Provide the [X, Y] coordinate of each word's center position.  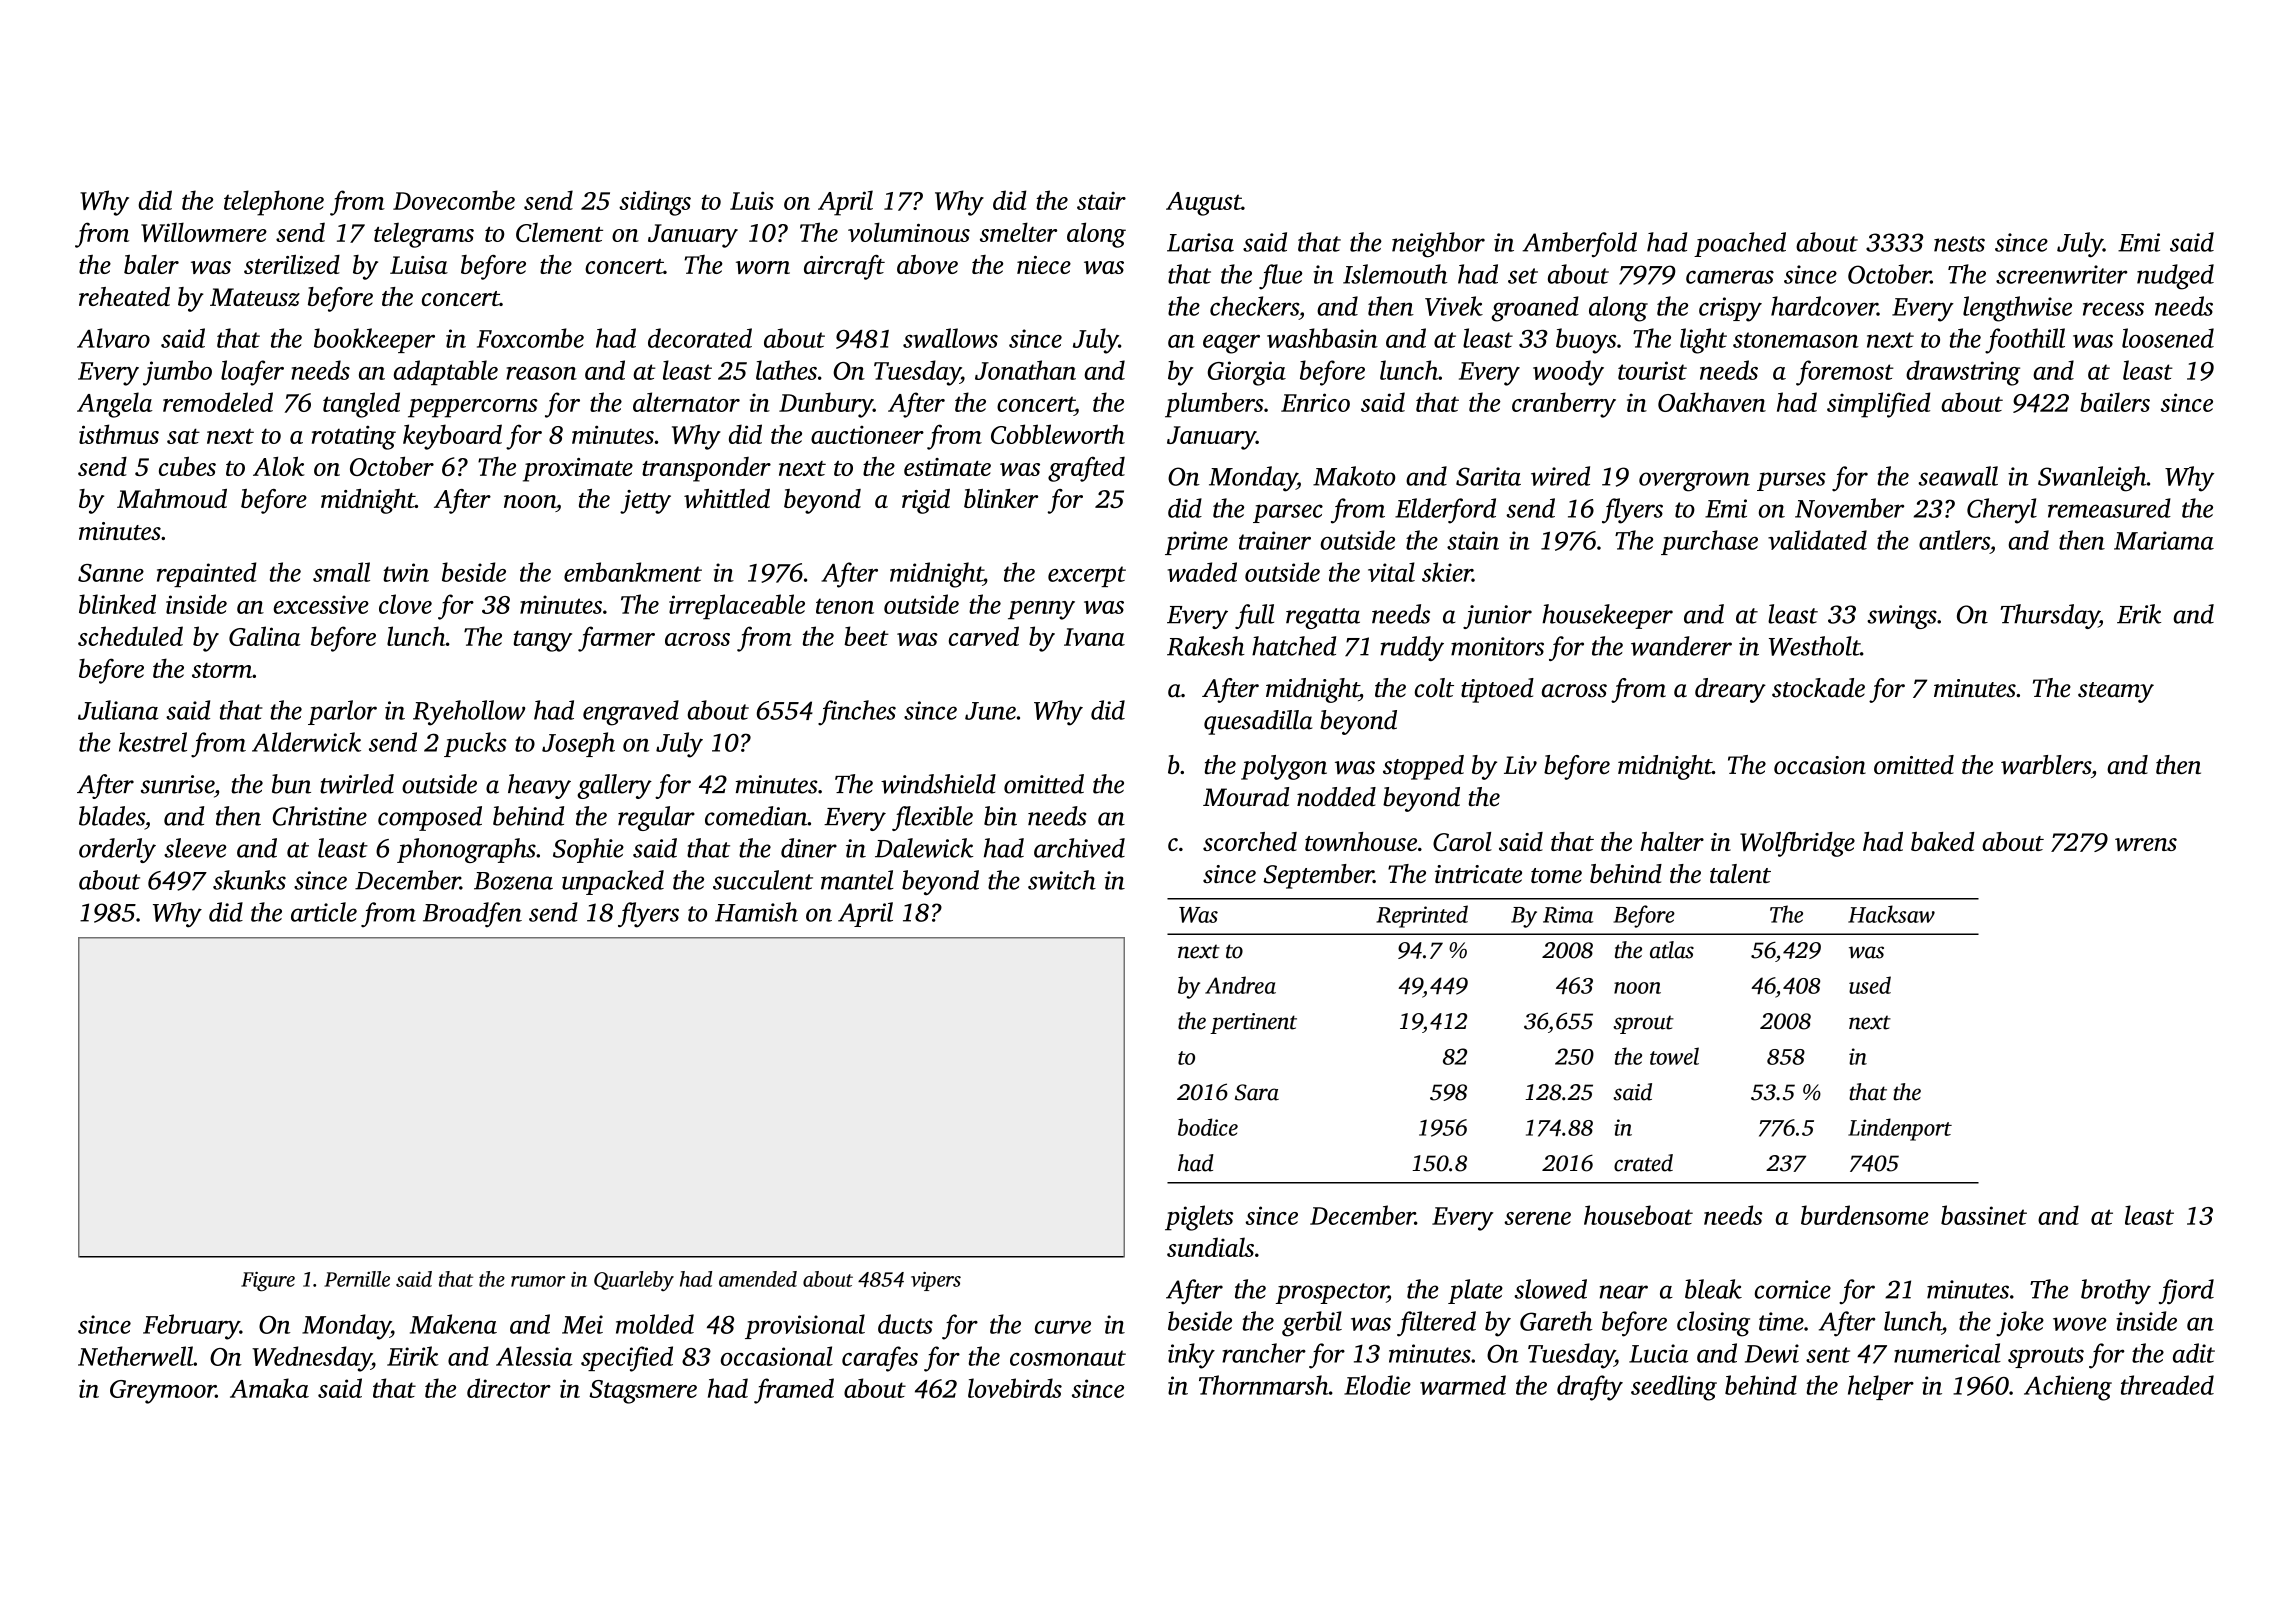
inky [1191, 1356]
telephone [274, 203]
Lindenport [1900, 1129]
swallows [950, 338]
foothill [2025, 341]
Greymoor [163, 1392]
